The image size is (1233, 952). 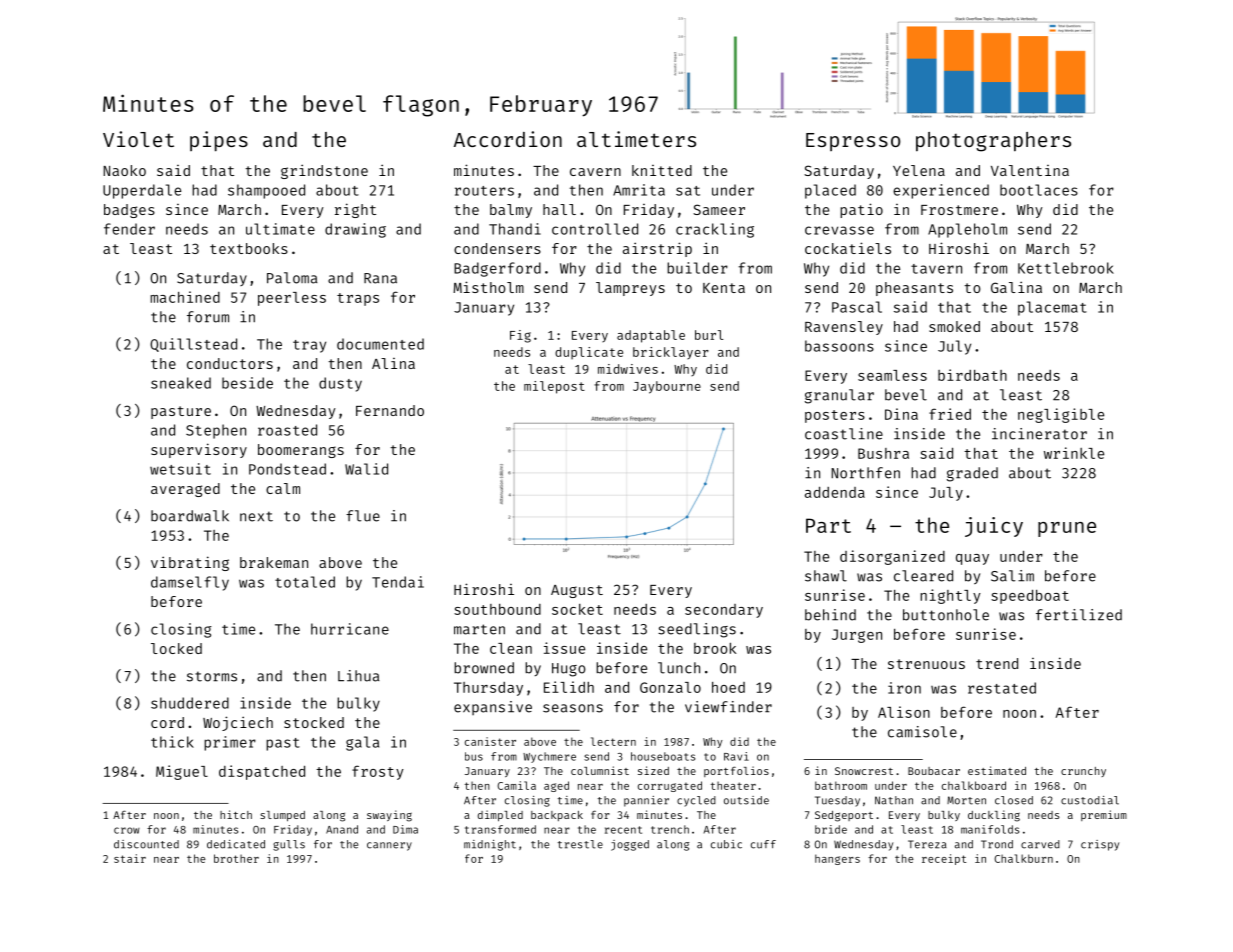 What do you see at coordinates (247, 383) in the screenshot?
I see `beside` at bounding box center [247, 383].
